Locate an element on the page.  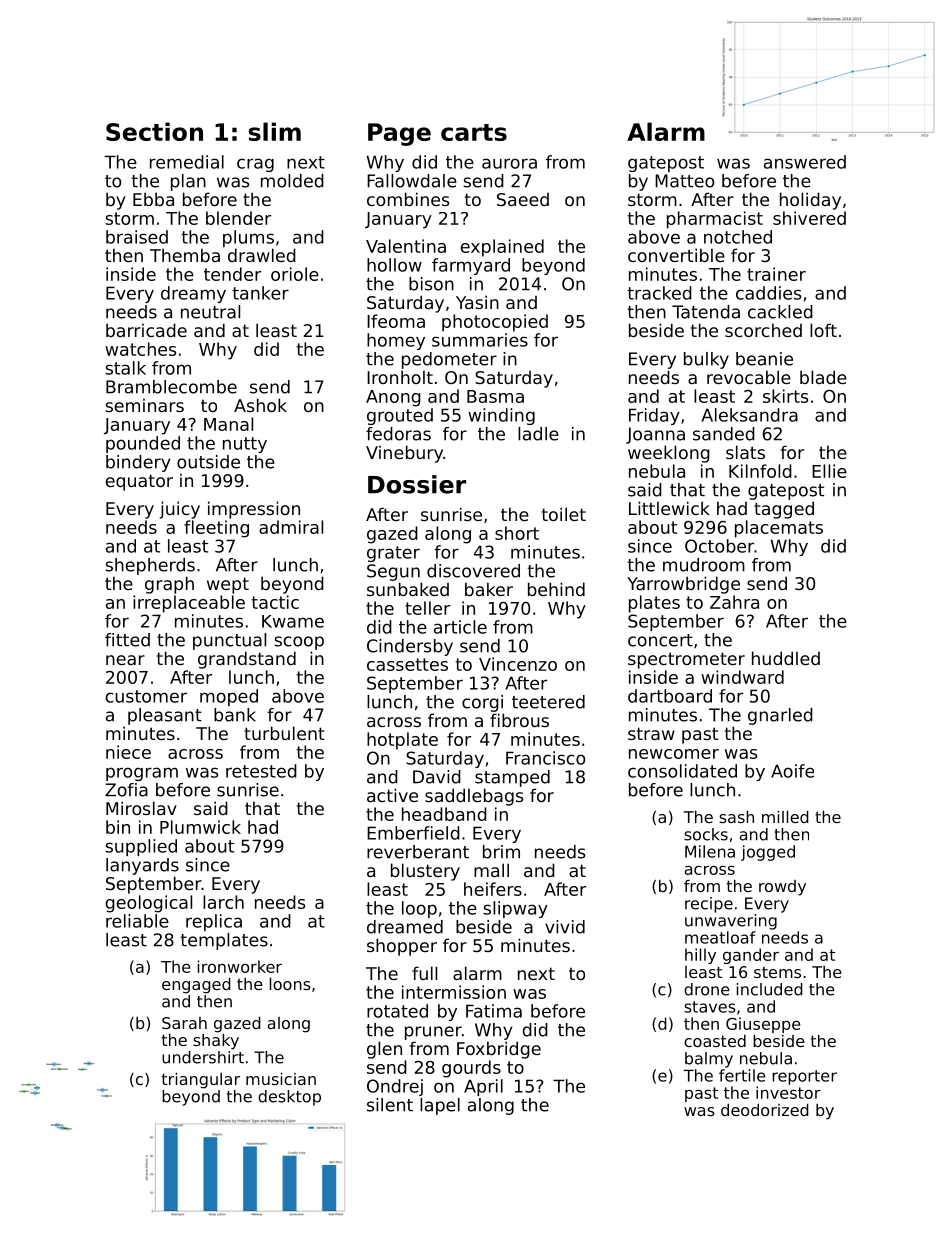
slim is located at coordinates (275, 131).
